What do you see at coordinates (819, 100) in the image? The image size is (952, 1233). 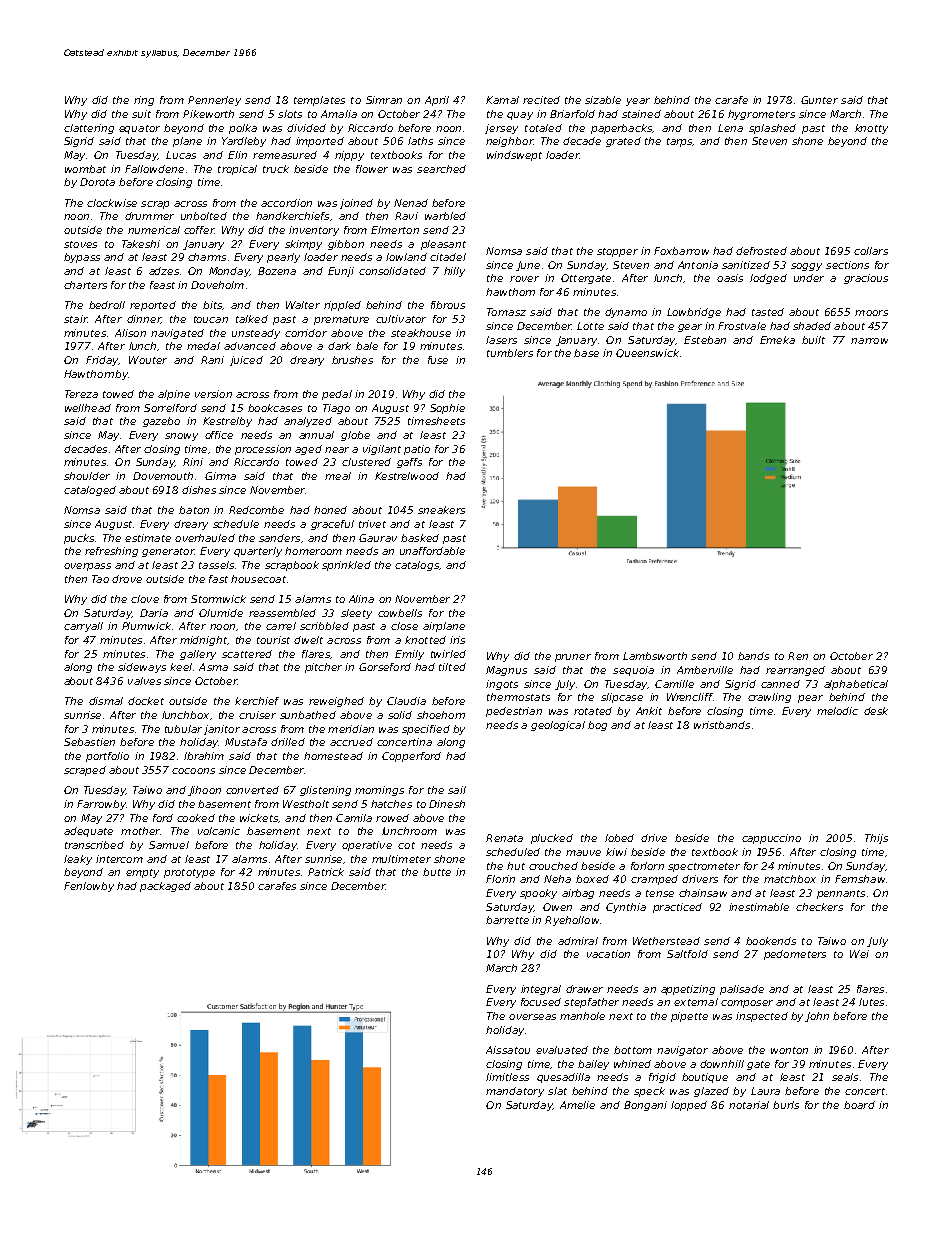 I see `Gunter` at bounding box center [819, 100].
